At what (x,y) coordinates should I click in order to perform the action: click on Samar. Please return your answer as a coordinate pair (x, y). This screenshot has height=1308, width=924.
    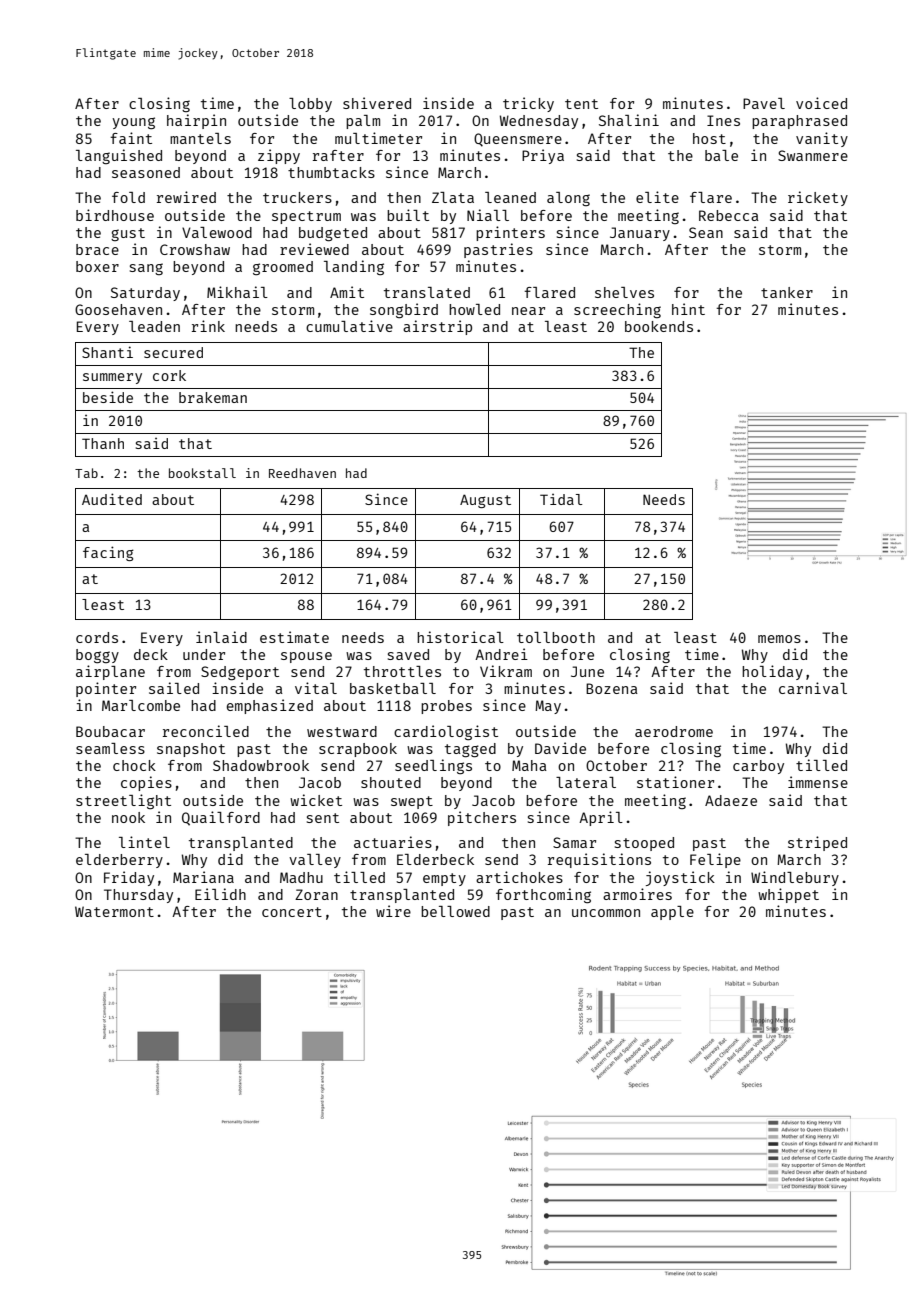
    Looking at the image, I should click on (574, 842).
